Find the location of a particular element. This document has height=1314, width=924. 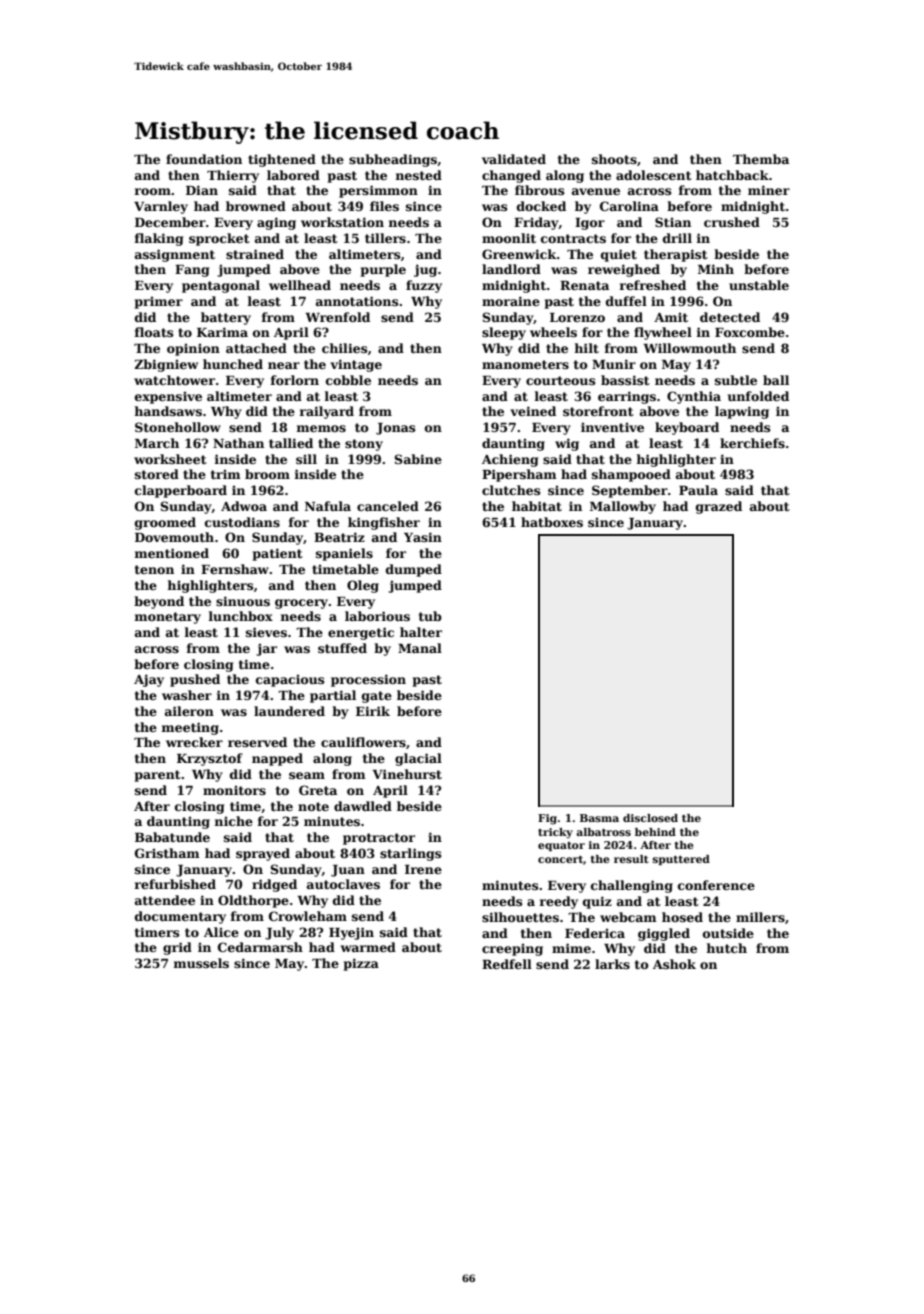

hutch is located at coordinates (726, 948).
